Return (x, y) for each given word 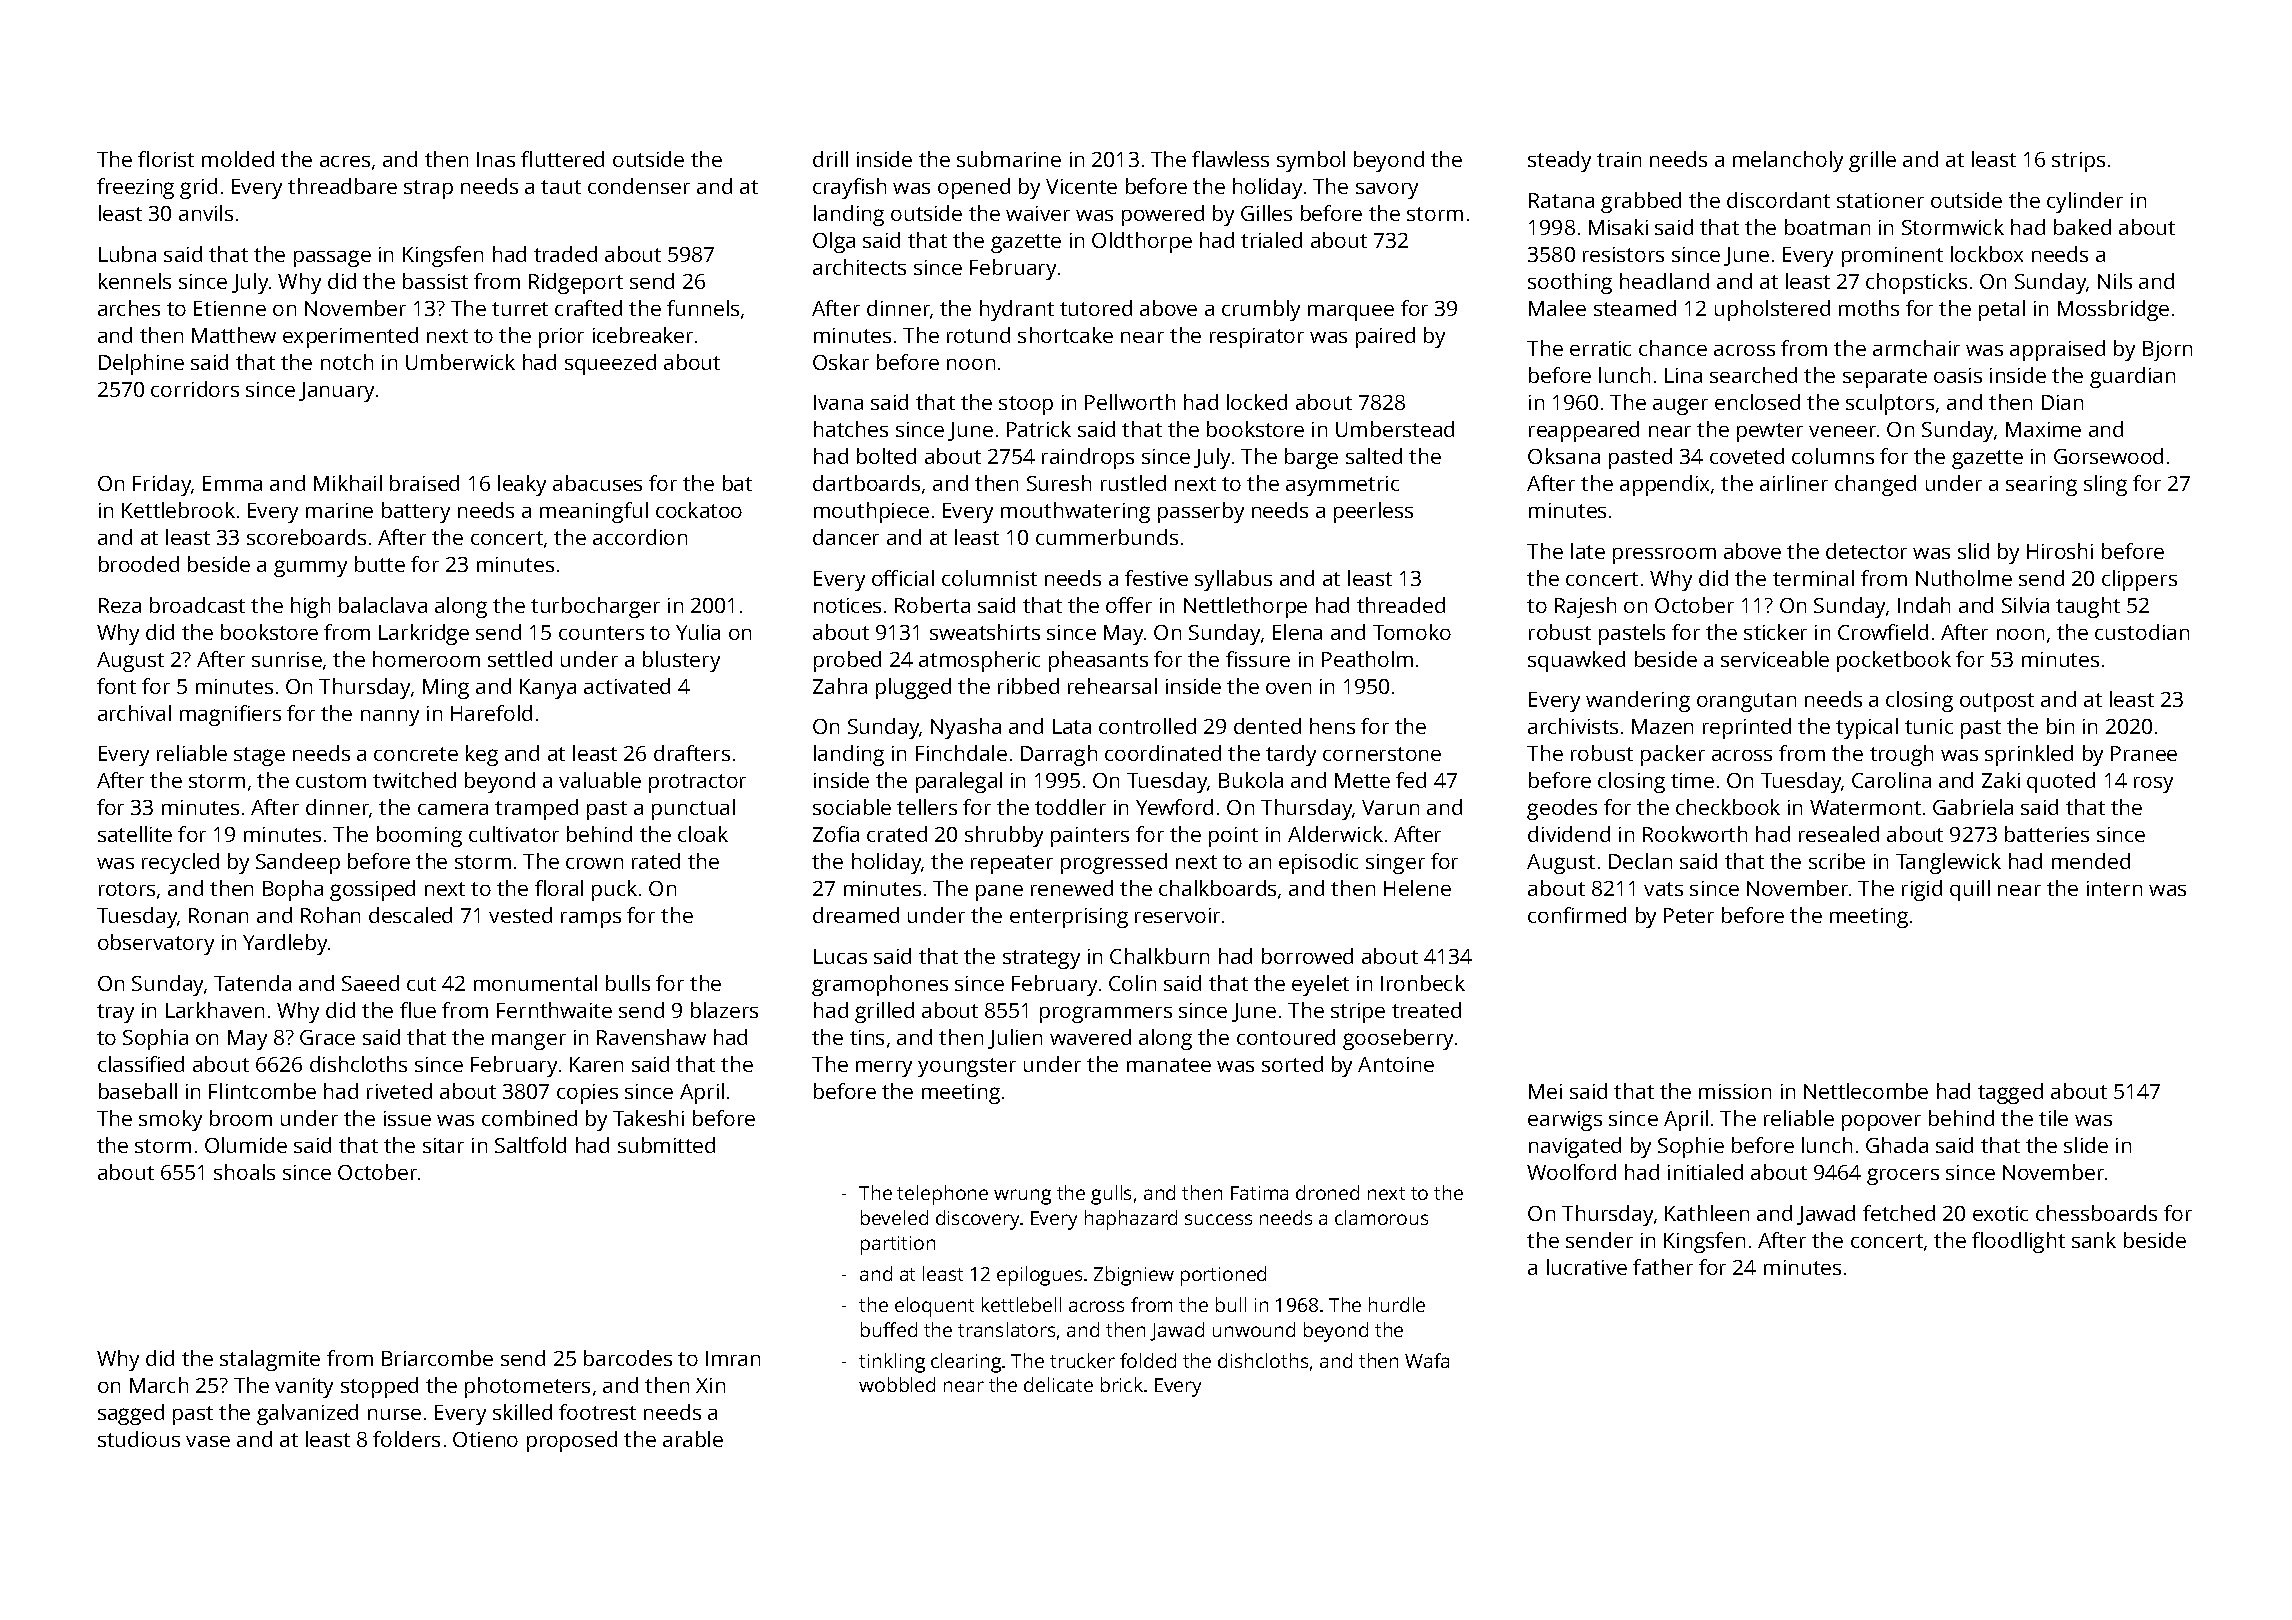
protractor (697, 783)
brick (1122, 1384)
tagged (2010, 1093)
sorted (1292, 1064)
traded (565, 254)
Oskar (841, 362)
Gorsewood (2108, 456)
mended (2091, 861)
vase (208, 1441)
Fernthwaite (554, 1010)
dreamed (856, 915)
